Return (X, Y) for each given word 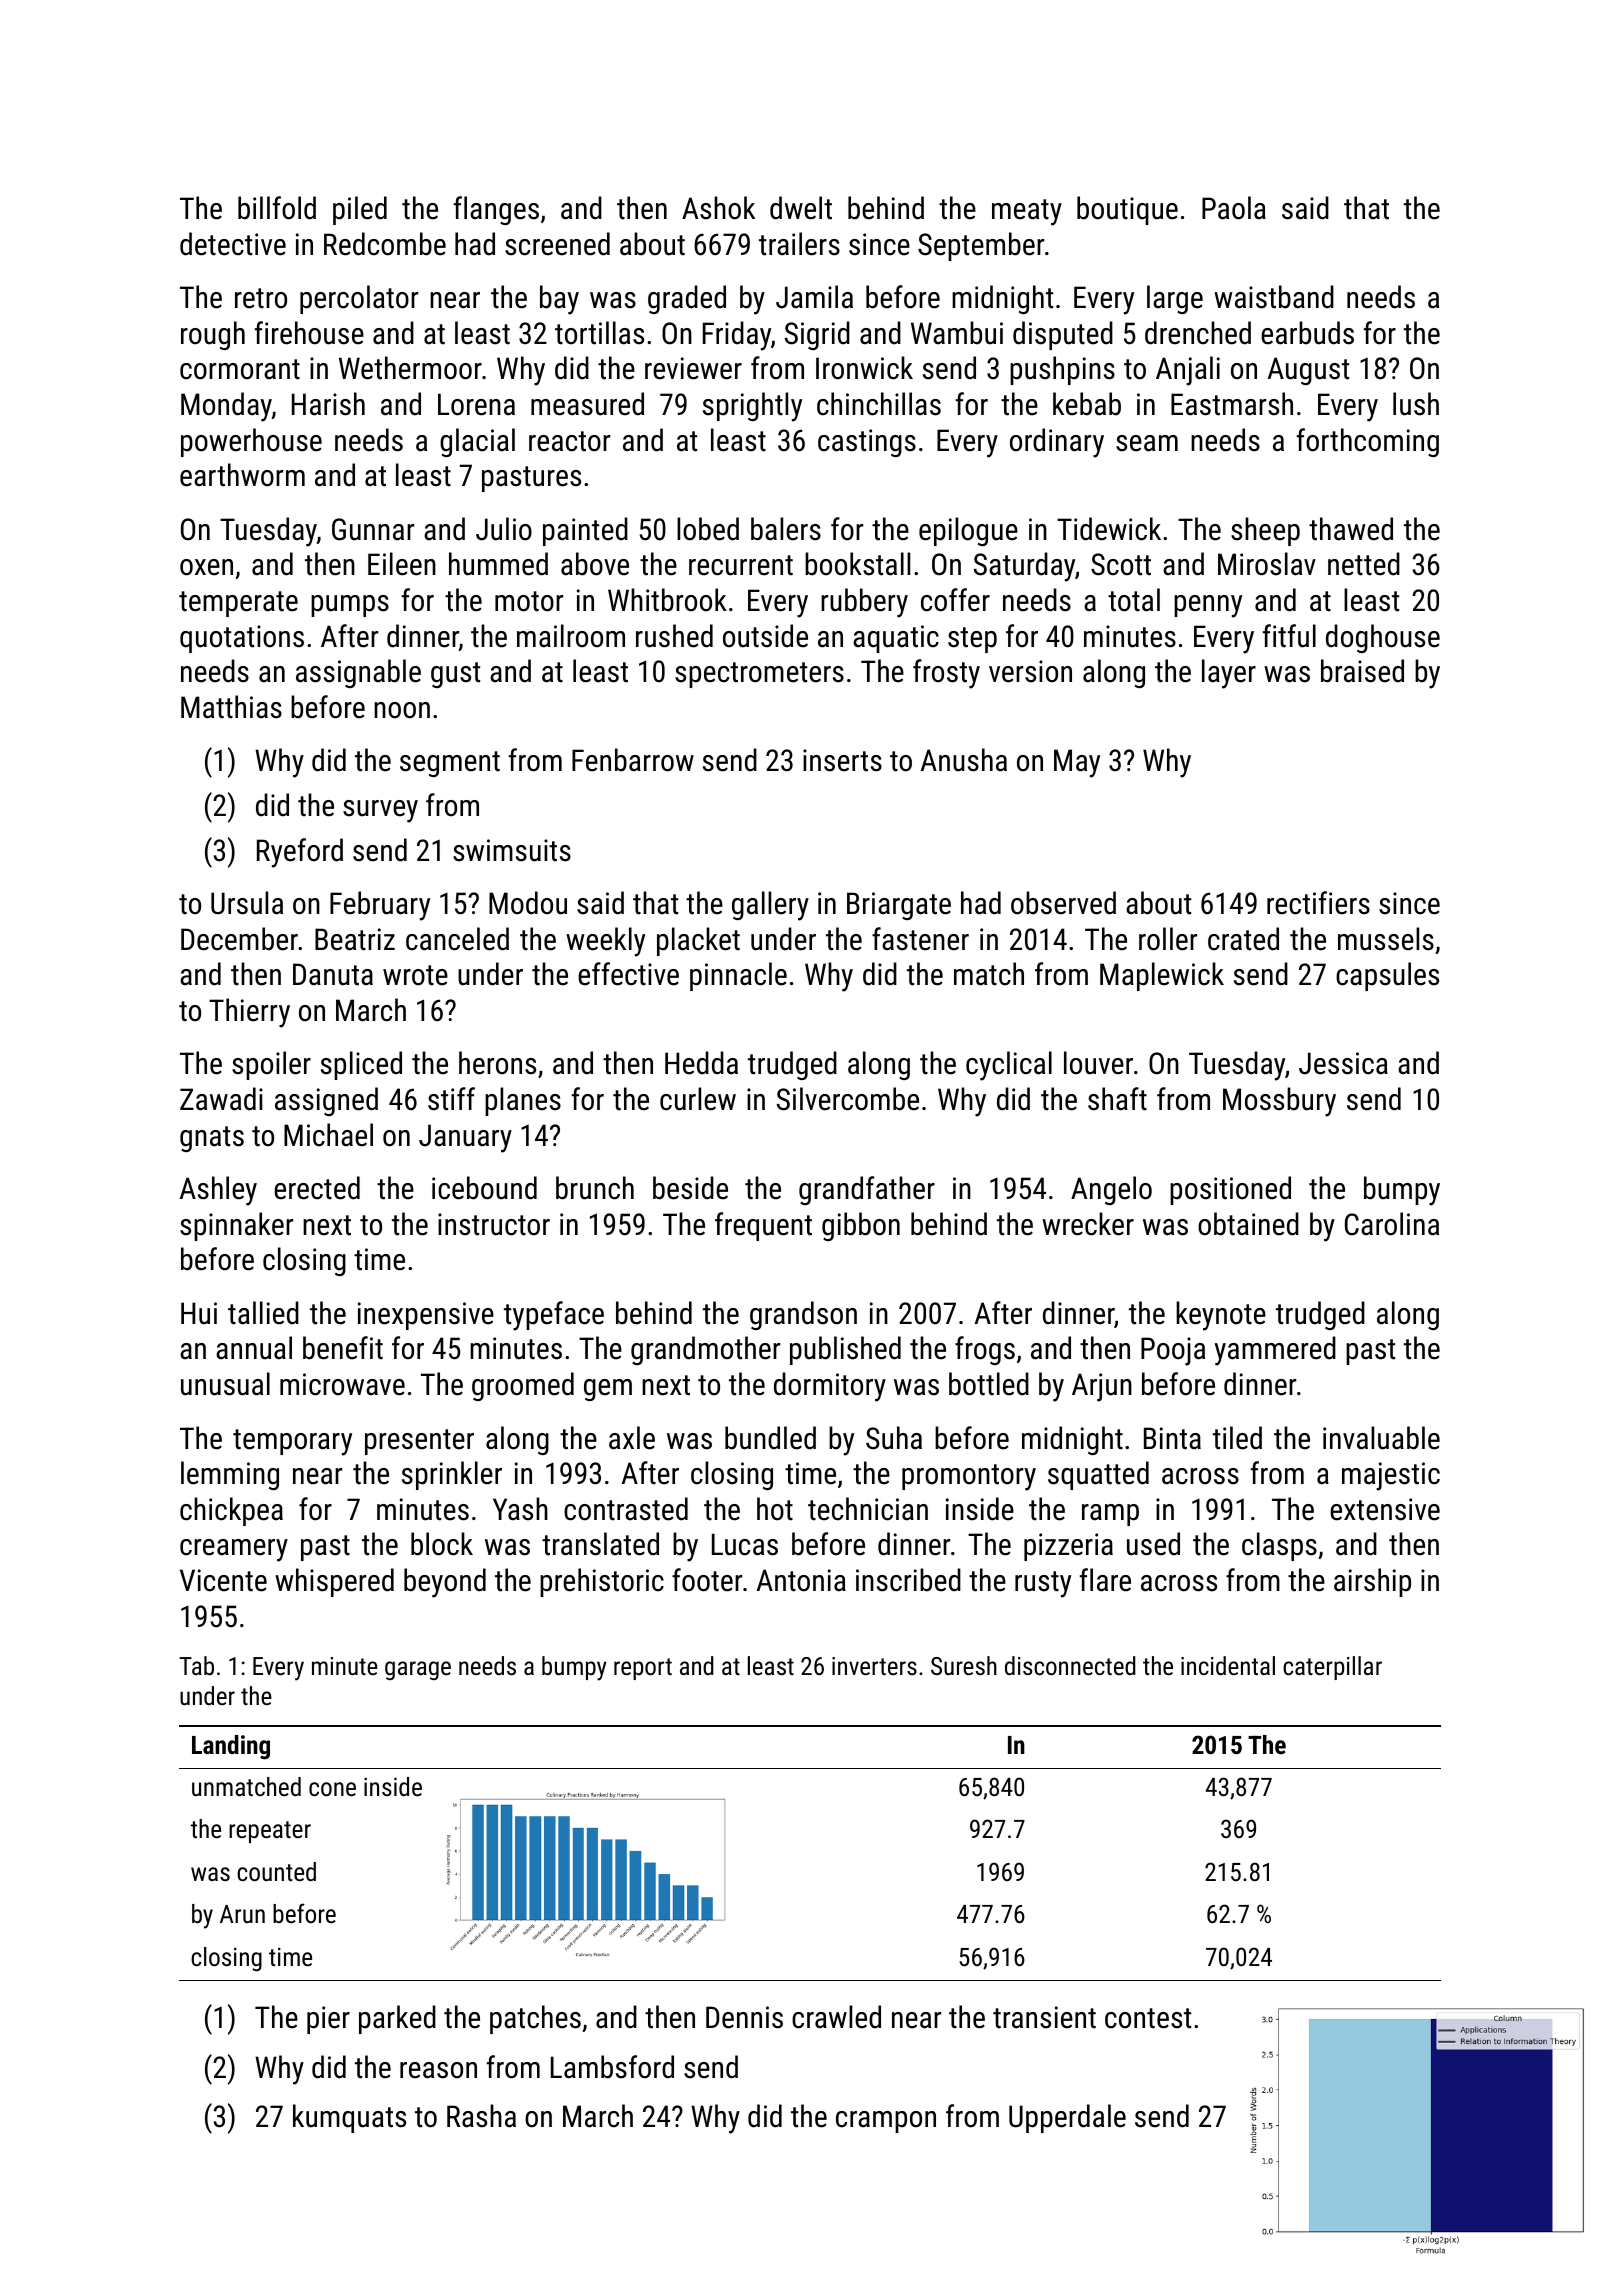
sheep (1265, 531)
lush (1416, 404)
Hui (199, 1313)
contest (1148, 2018)
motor (529, 601)
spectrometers (759, 675)
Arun (242, 1914)
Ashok (718, 208)
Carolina (1392, 1224)
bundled (770, 1438)
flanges (496, 210)
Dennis (744, 2017)
